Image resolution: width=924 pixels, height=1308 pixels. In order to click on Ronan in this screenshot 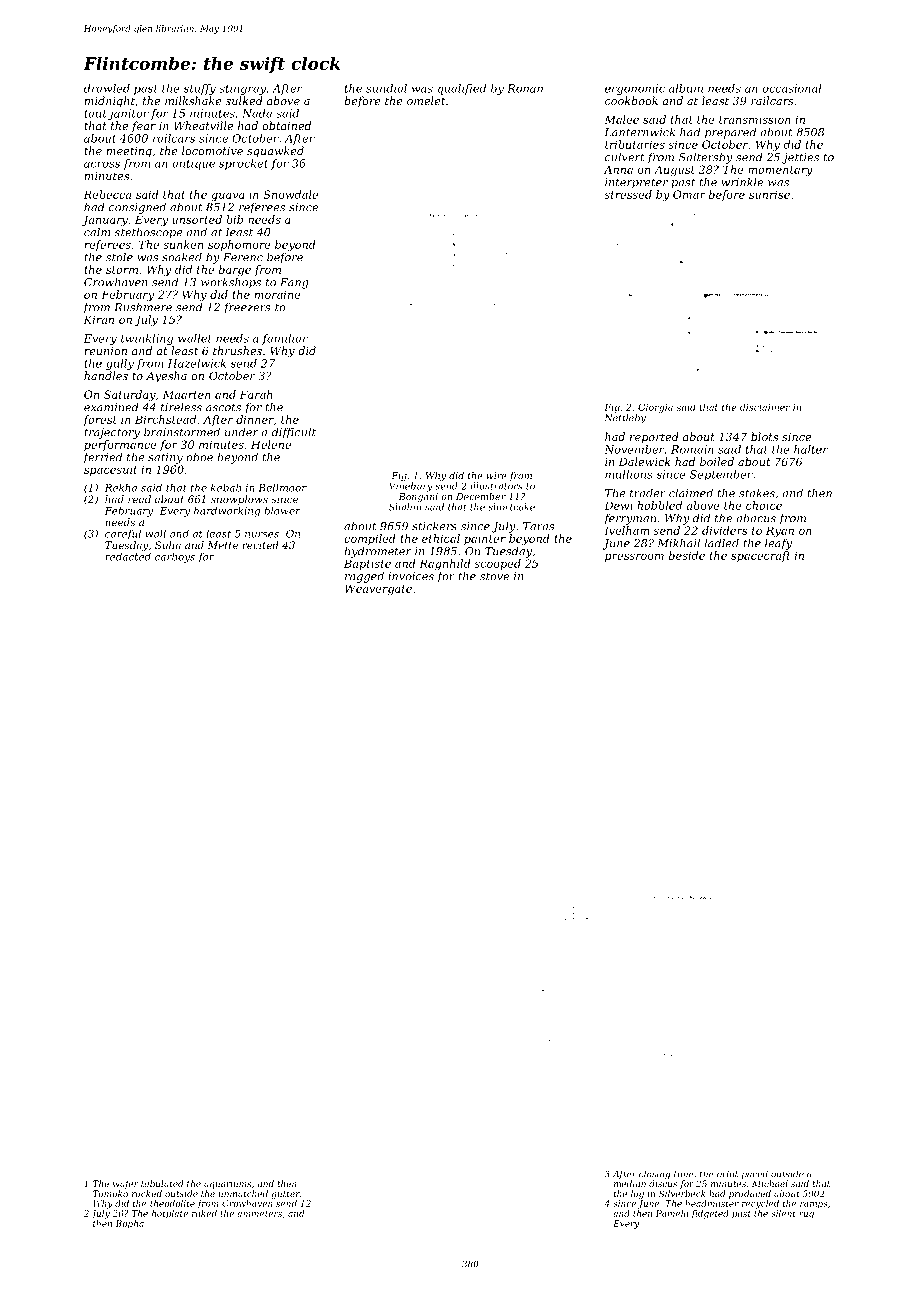, I will do `click(525, 88)`.
